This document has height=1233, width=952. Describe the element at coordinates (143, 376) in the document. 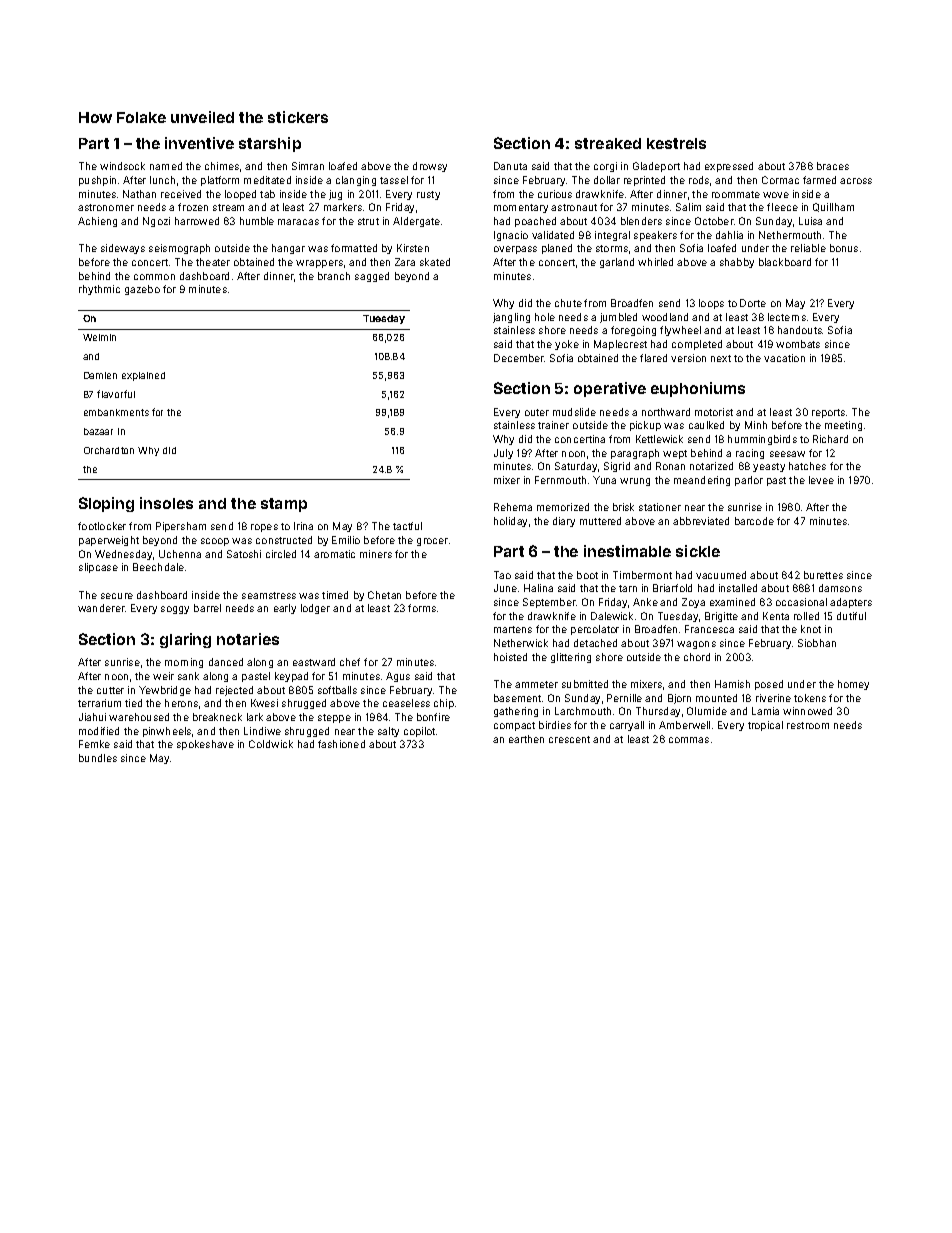

I see `explained` at that location.
